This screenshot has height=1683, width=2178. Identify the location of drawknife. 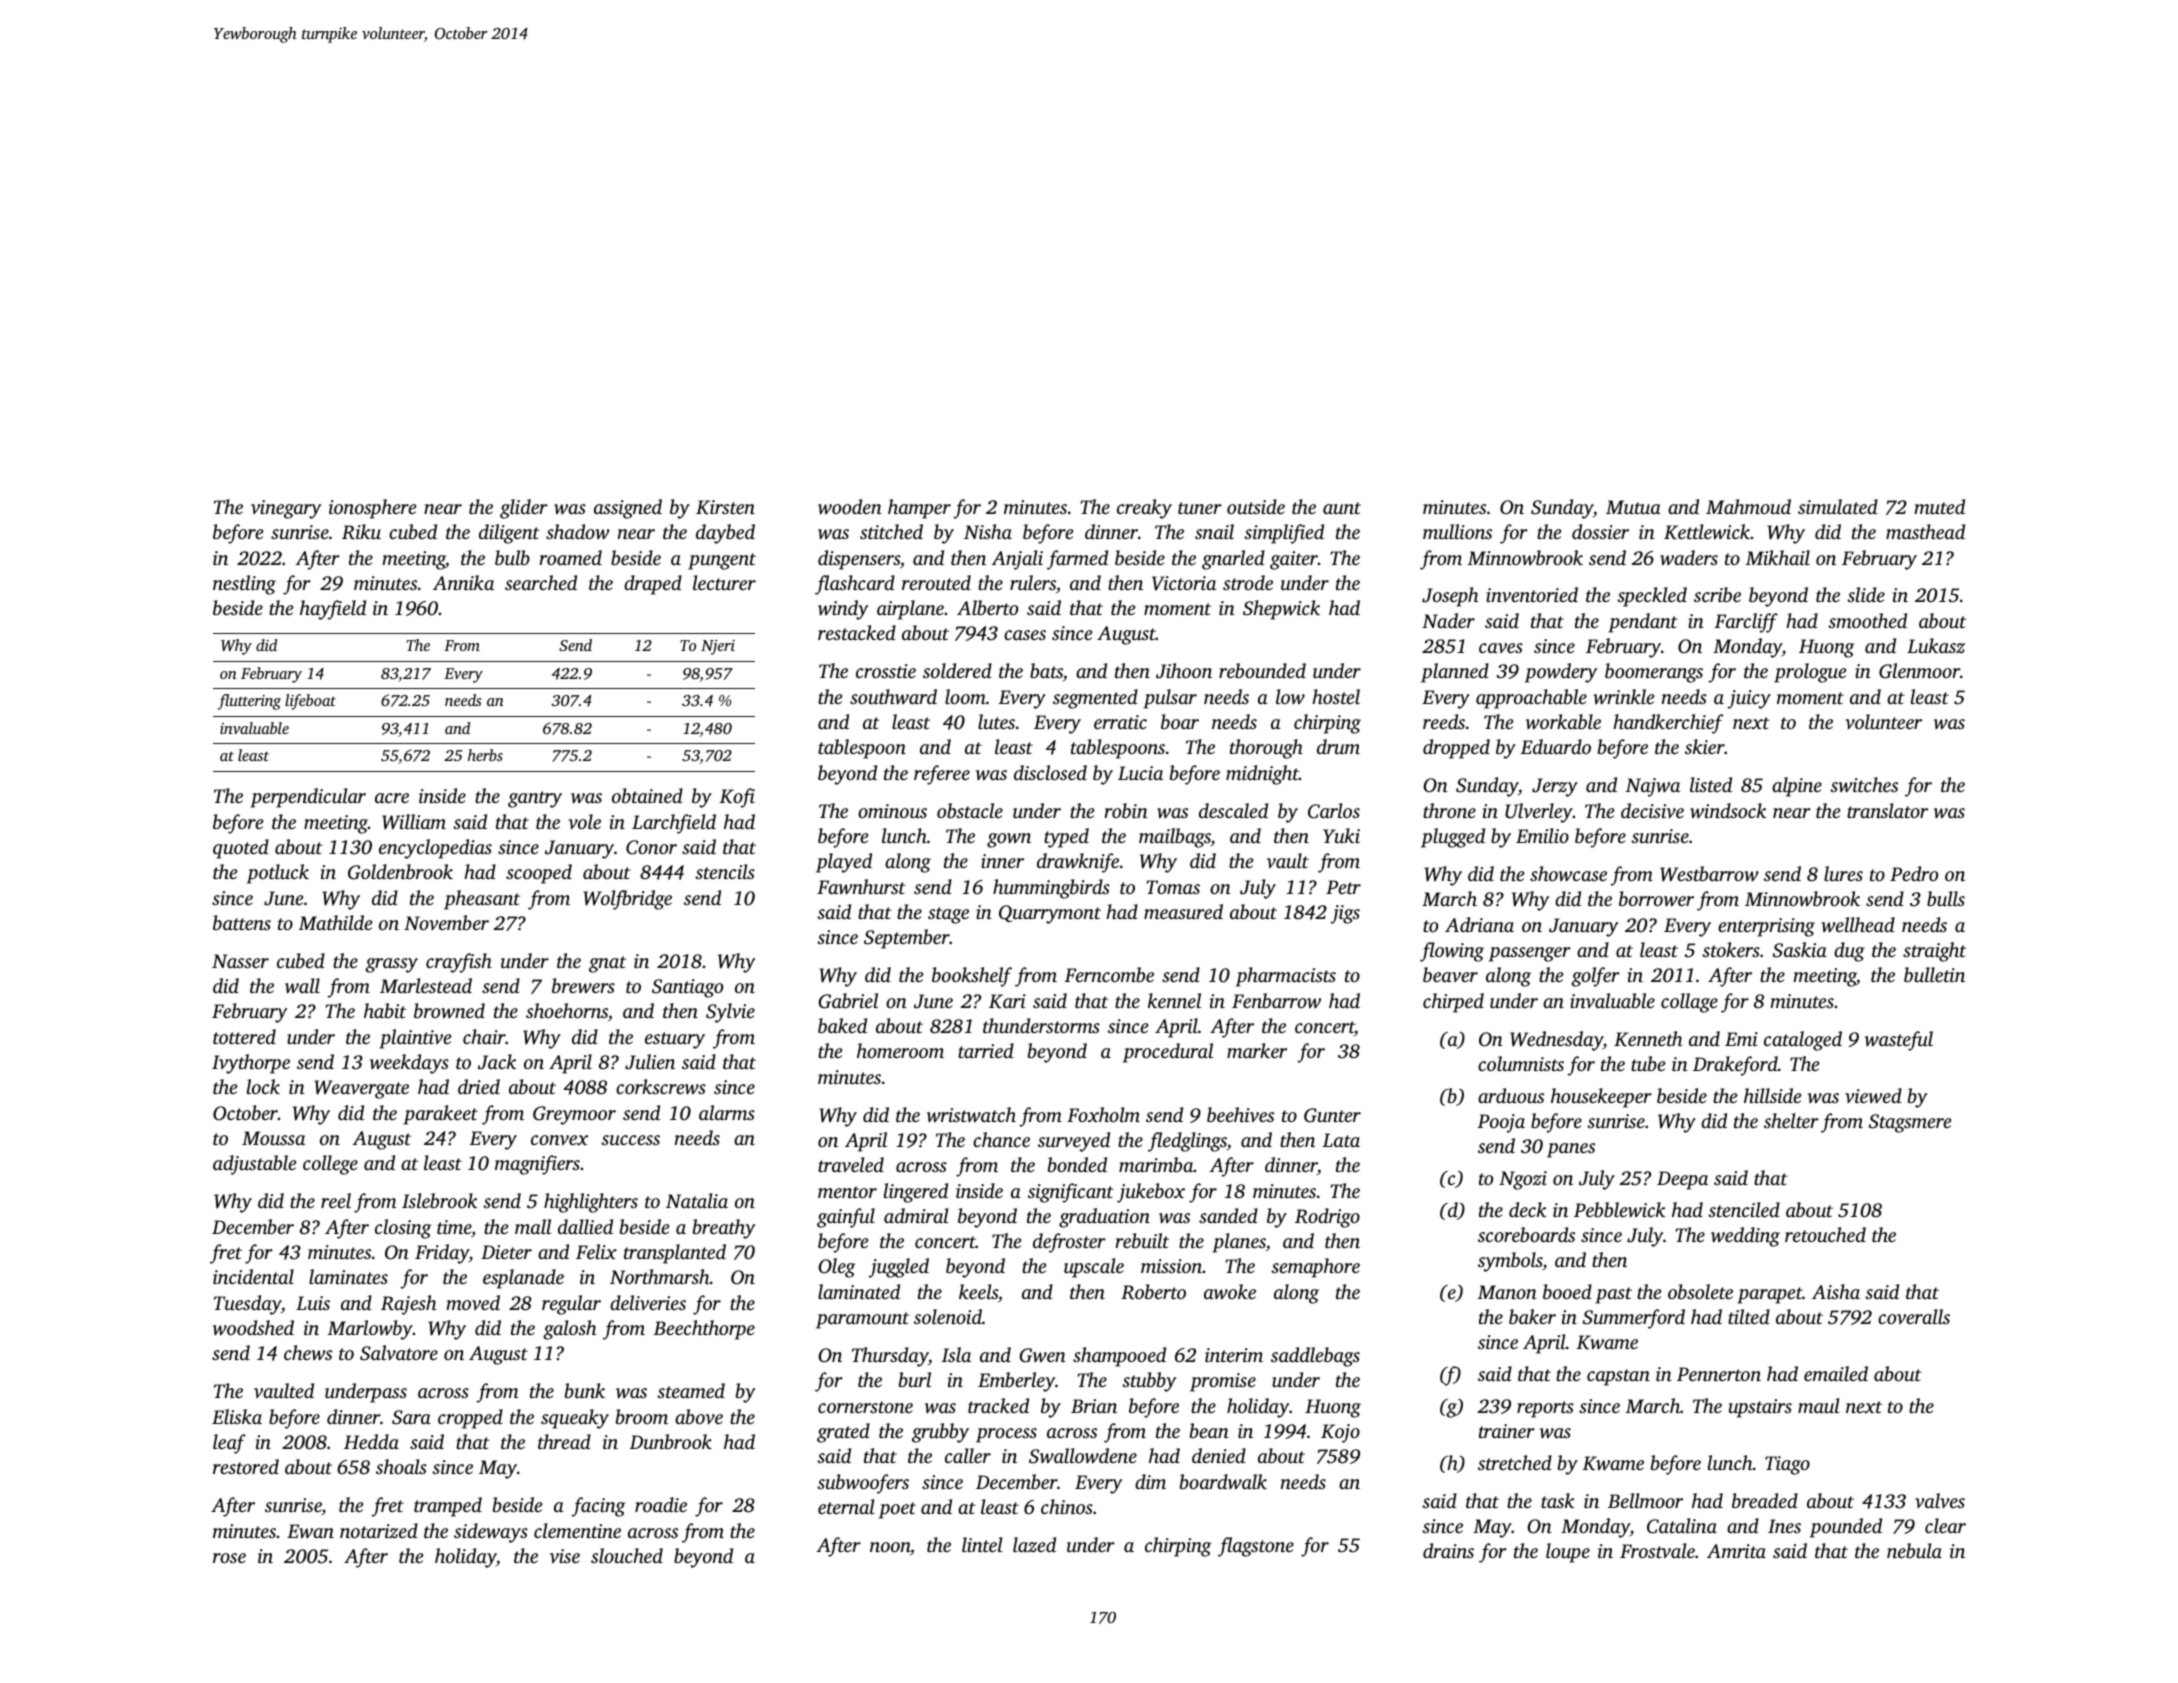
(1078, 863).
